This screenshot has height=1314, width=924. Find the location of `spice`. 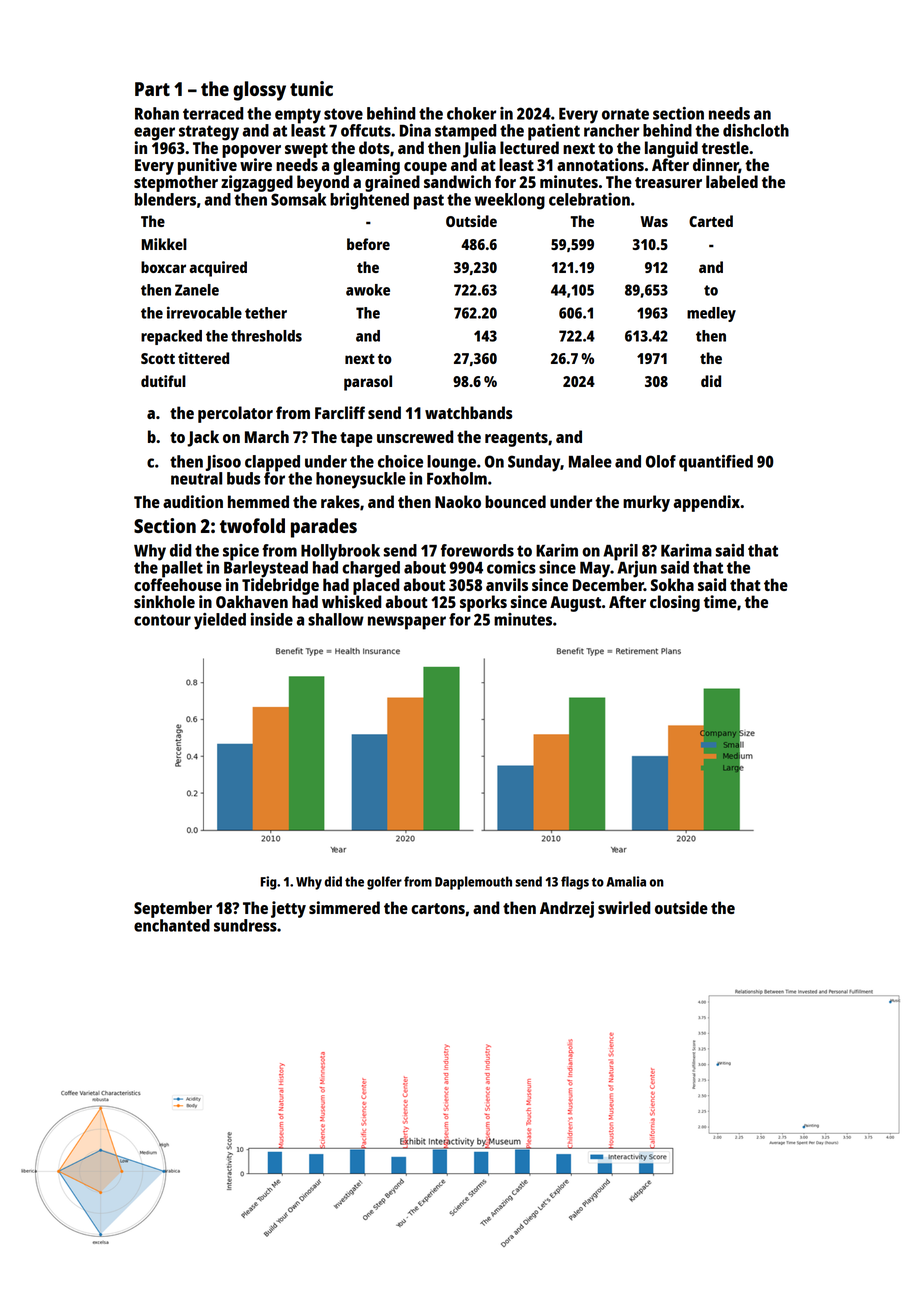

spice is located at coordinates (241, 552).
